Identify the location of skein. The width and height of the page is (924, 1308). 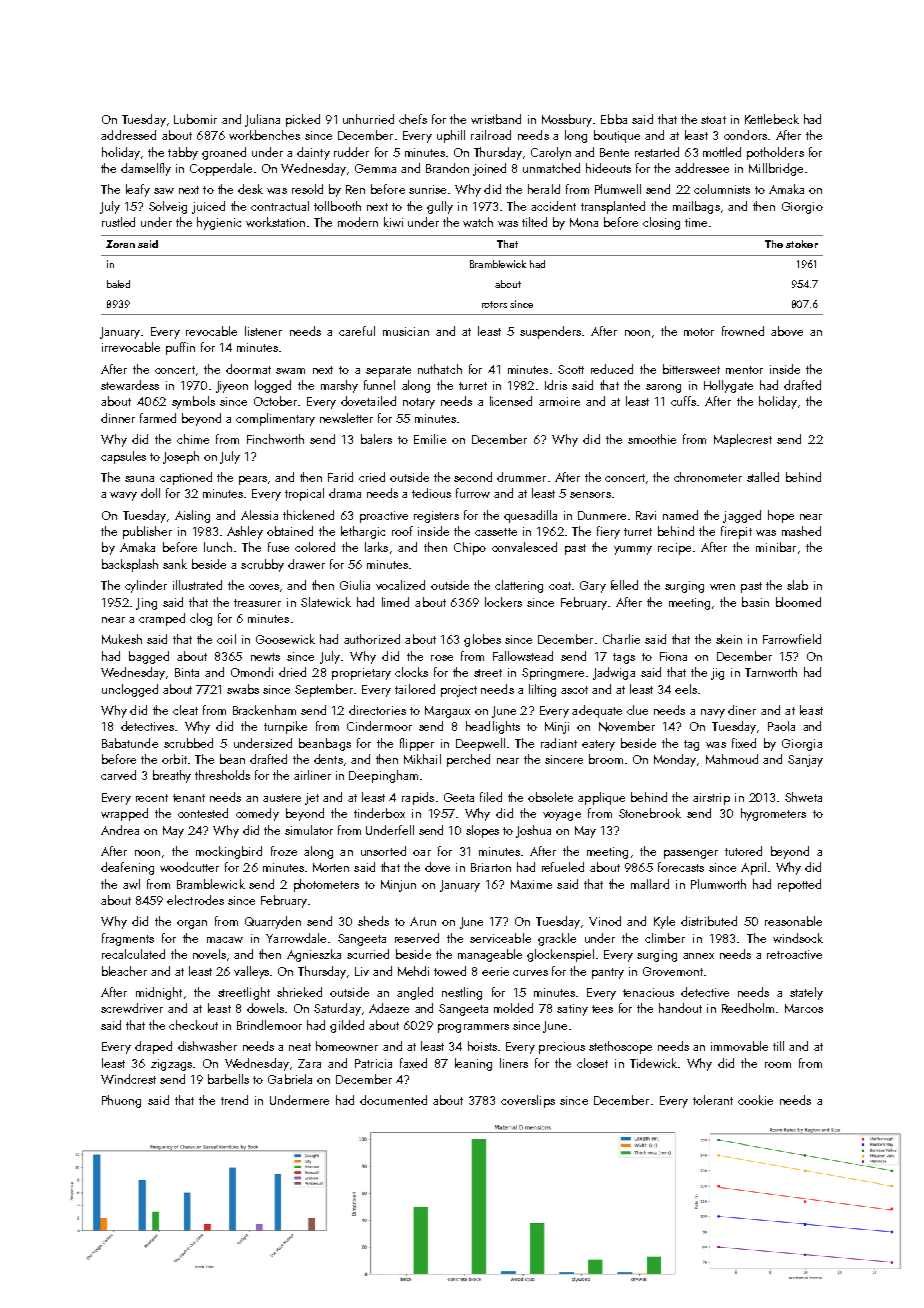
(729, 639).
